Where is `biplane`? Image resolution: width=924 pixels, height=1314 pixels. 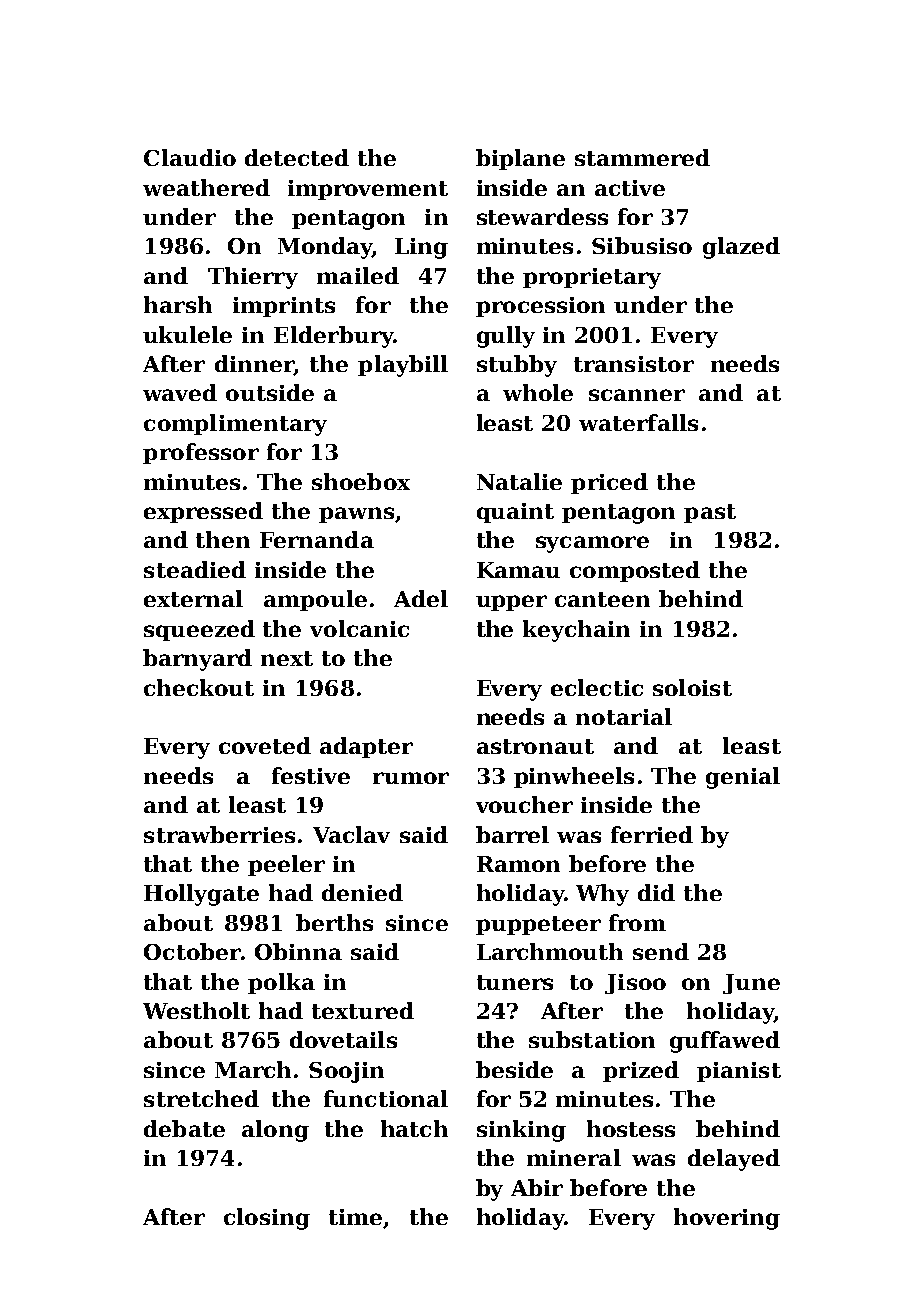 biplane is located at coordinates (520, 159).
